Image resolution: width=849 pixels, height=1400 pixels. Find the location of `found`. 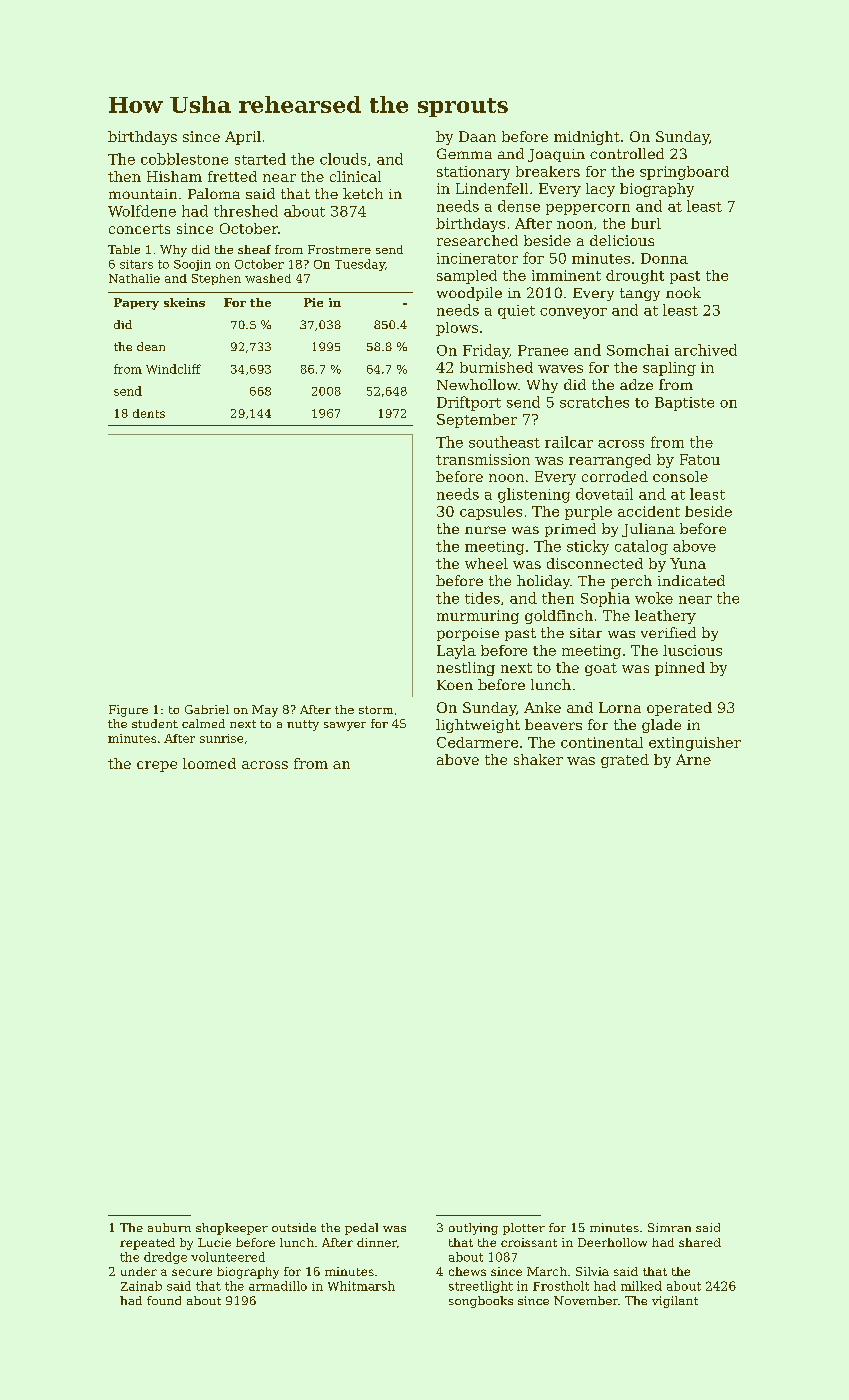

found is located at coordinates (164, 1300).
